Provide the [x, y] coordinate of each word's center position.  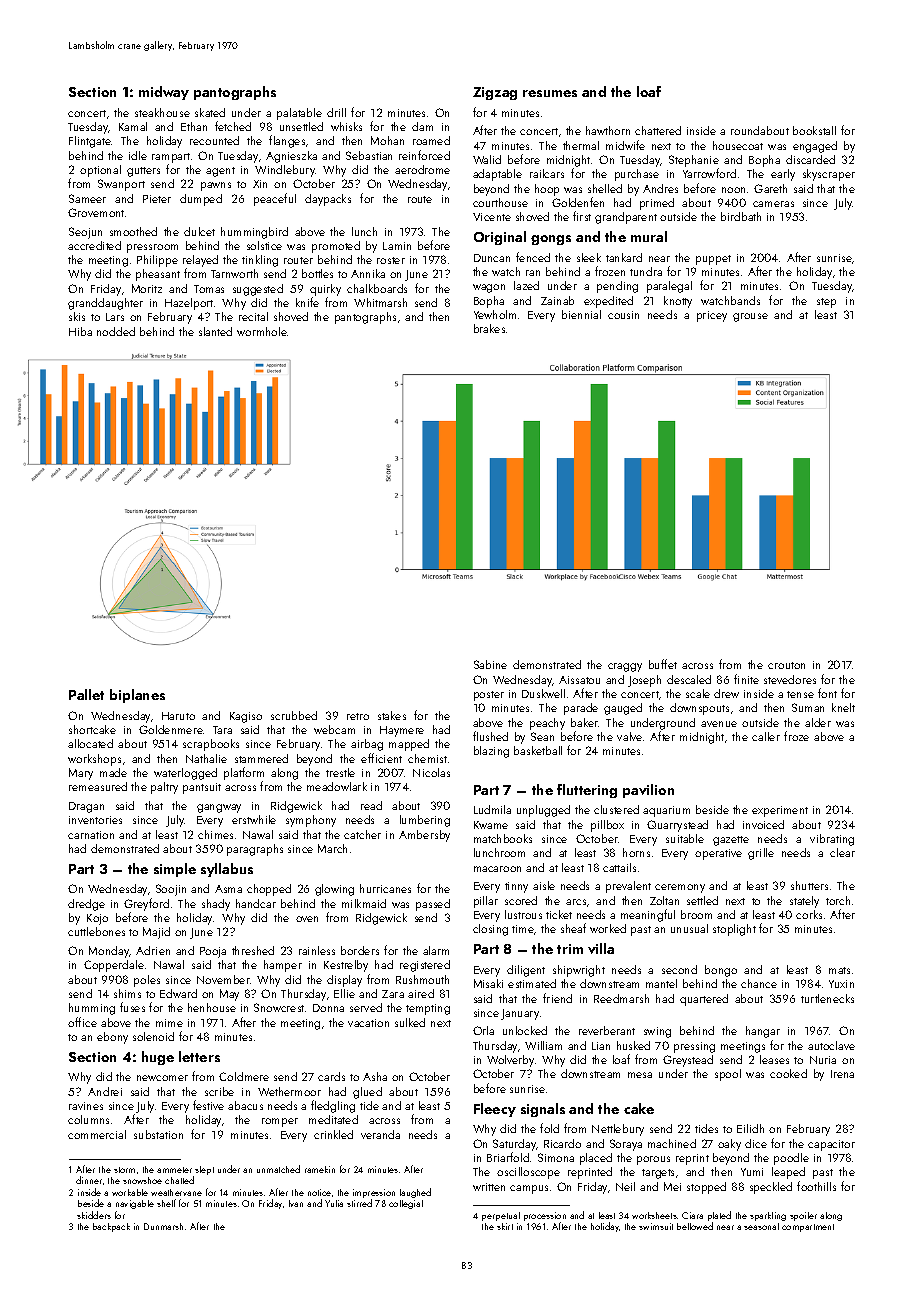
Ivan [296, 1203]
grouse [750, 317]
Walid [487, 159]
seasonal [761, 1226]
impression [374, 1193]
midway [164, 93]
